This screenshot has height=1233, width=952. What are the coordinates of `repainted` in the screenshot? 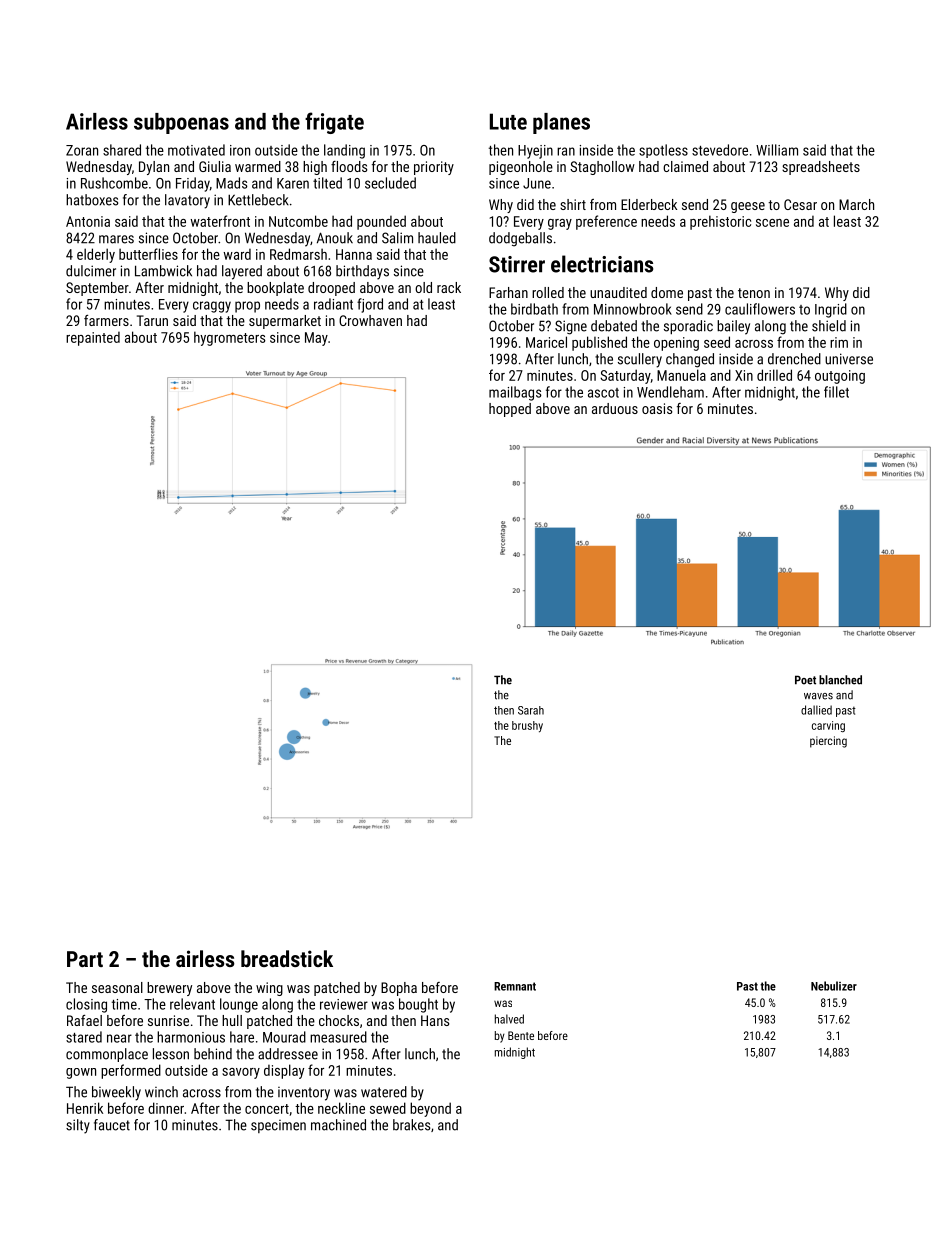 It's located at (93, 339).
